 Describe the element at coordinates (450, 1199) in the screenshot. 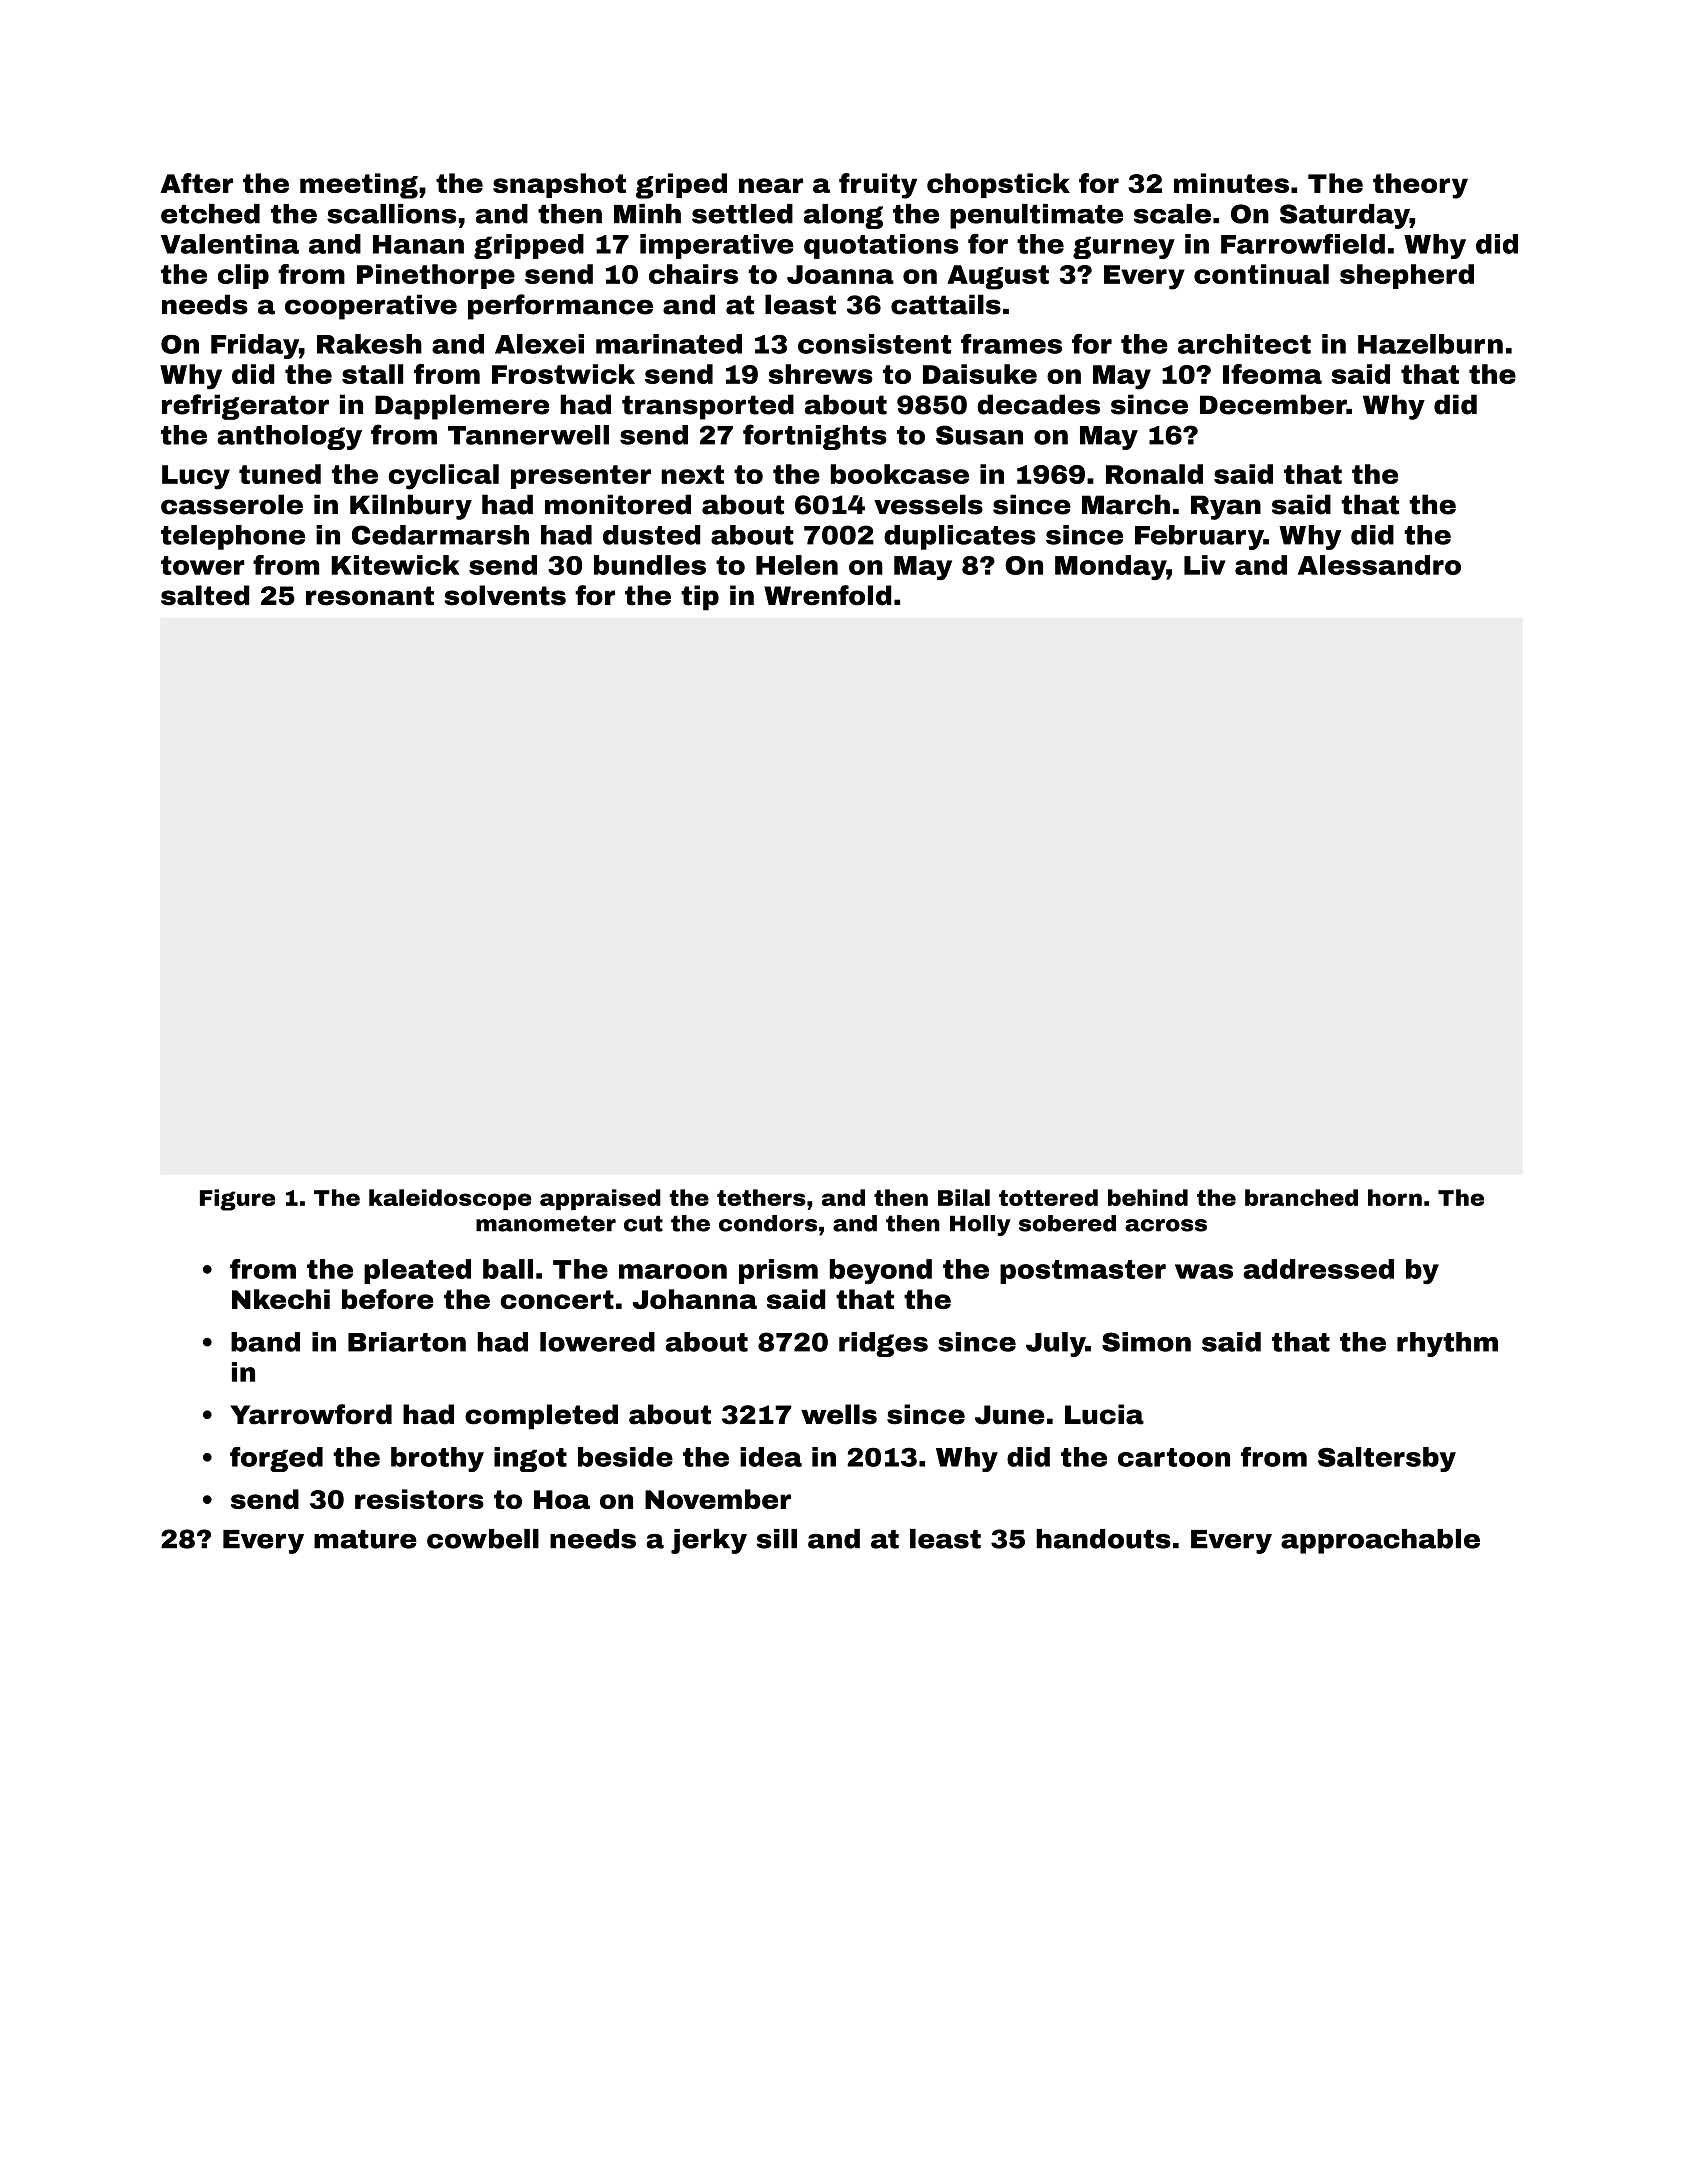

I see `kaleidoscope` at that location.
